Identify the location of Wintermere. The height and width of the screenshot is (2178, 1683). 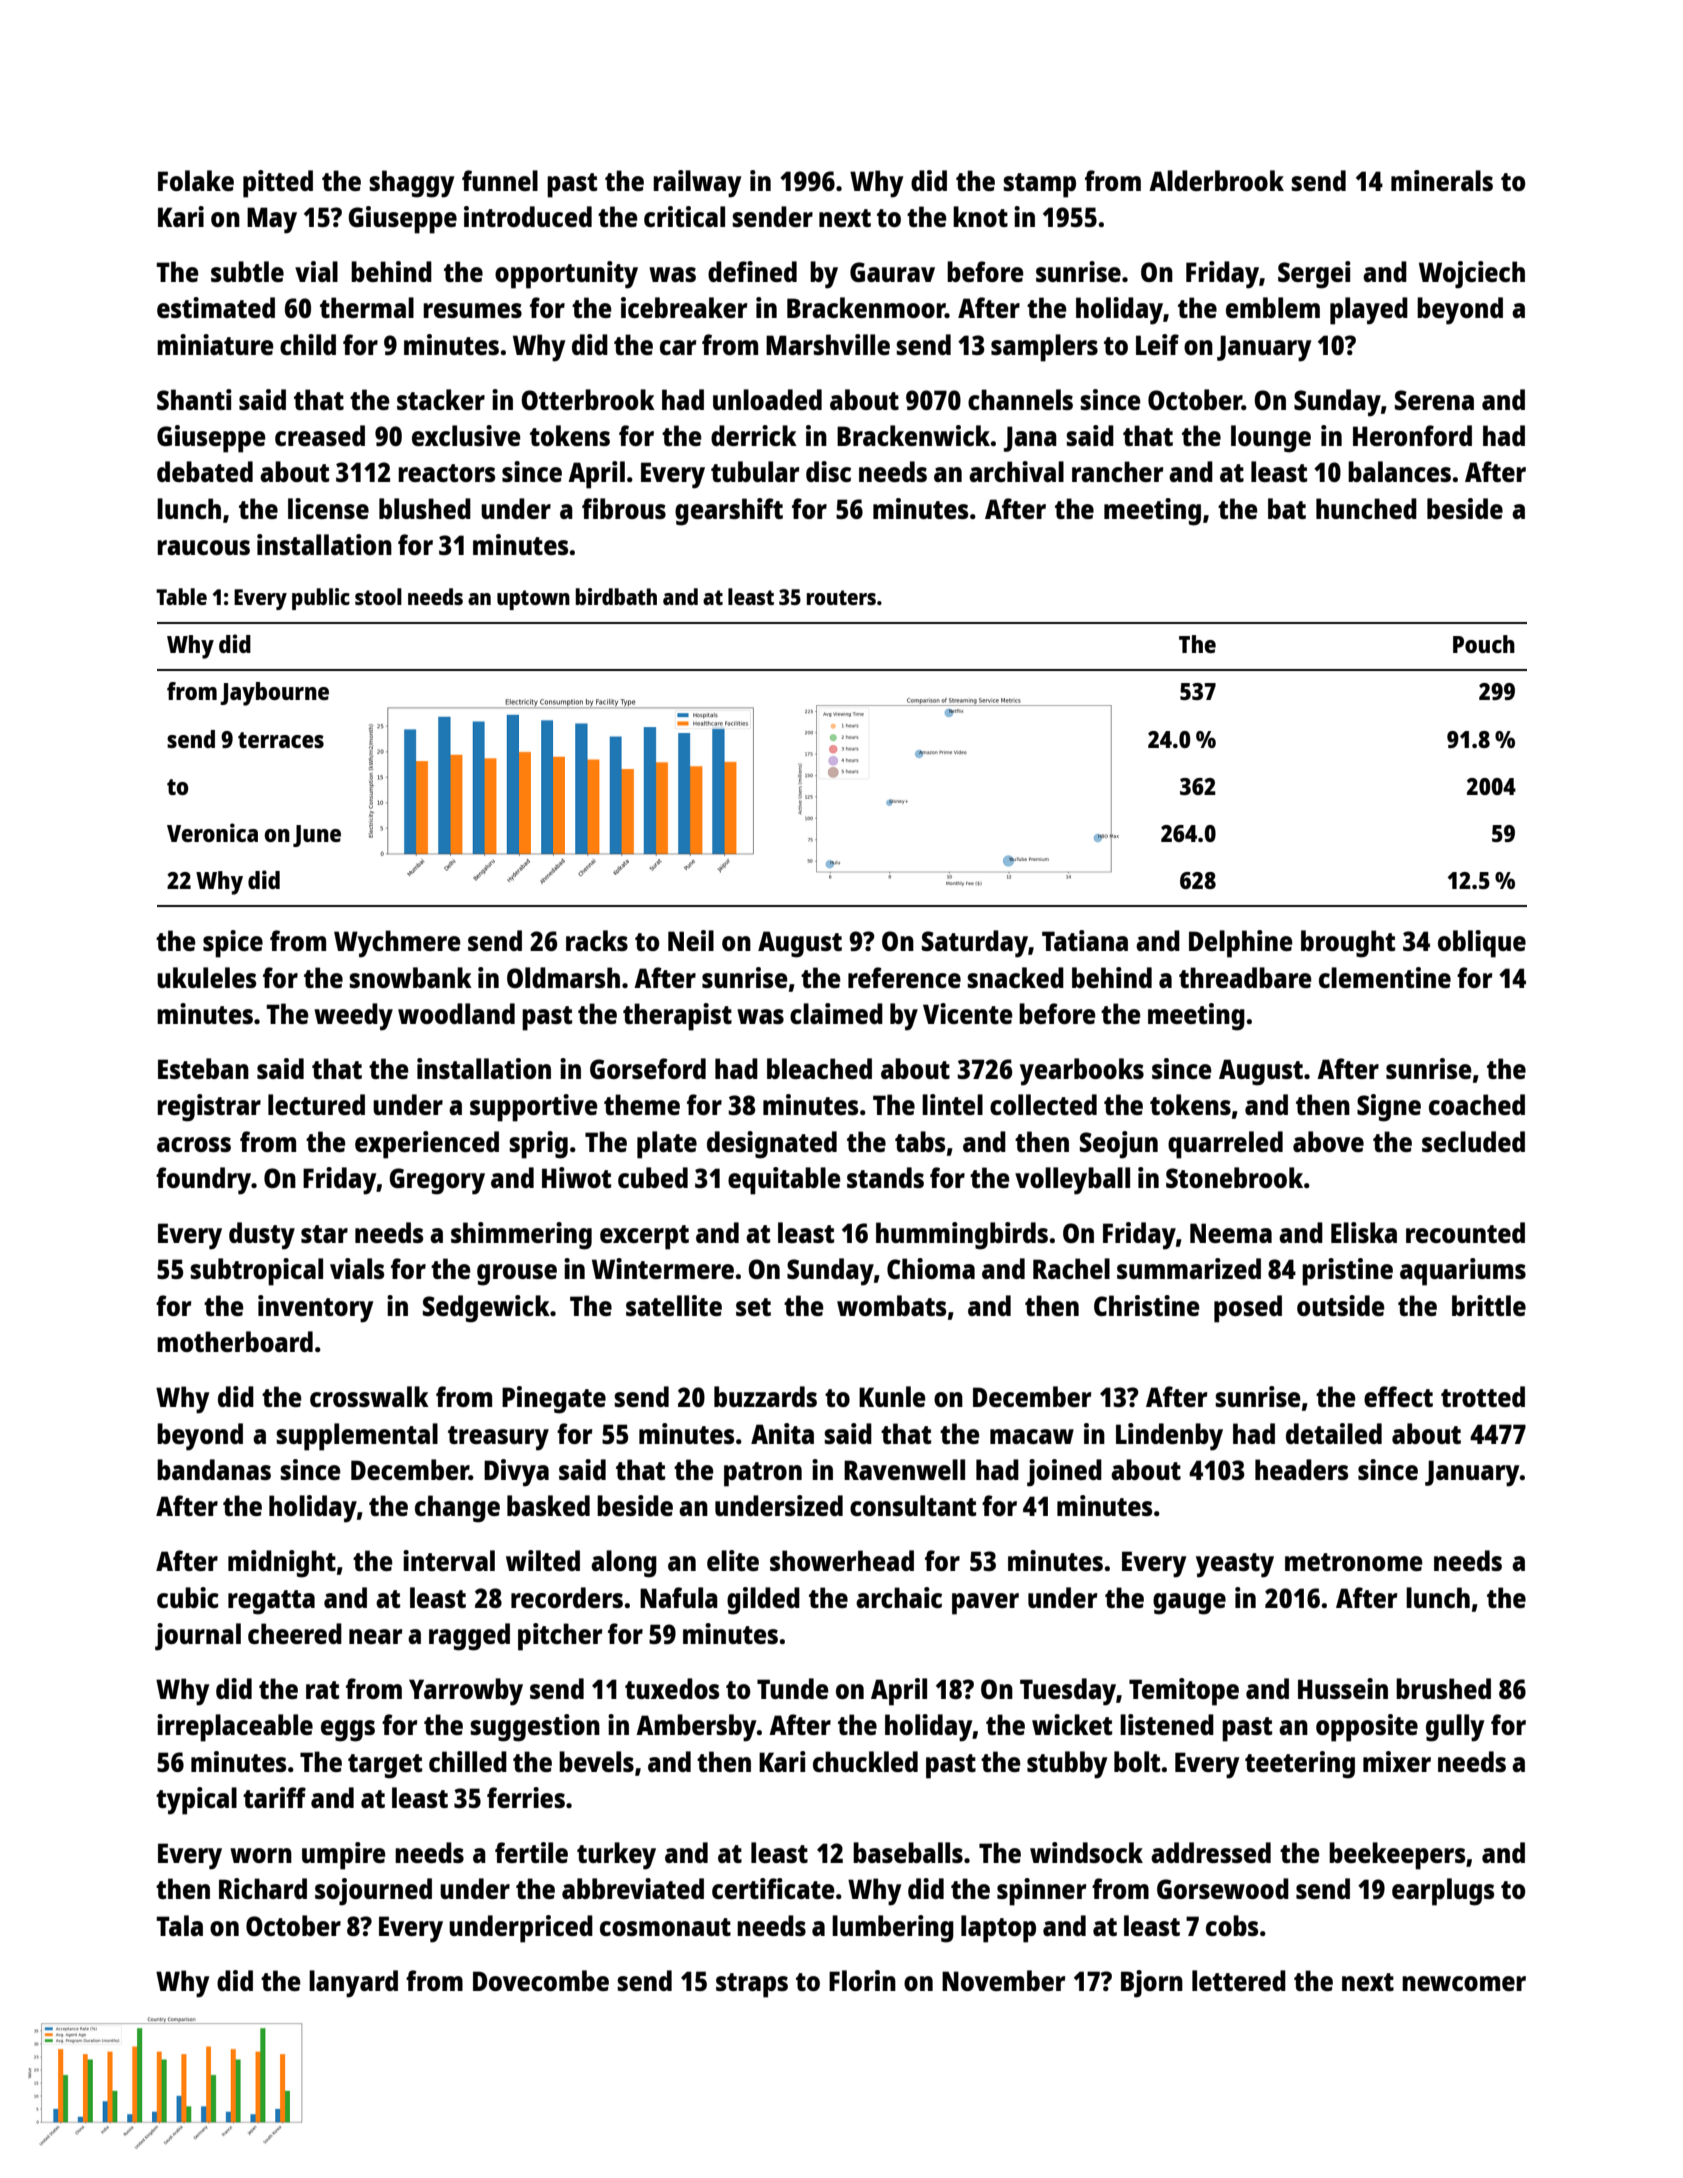
(663, 1268).
